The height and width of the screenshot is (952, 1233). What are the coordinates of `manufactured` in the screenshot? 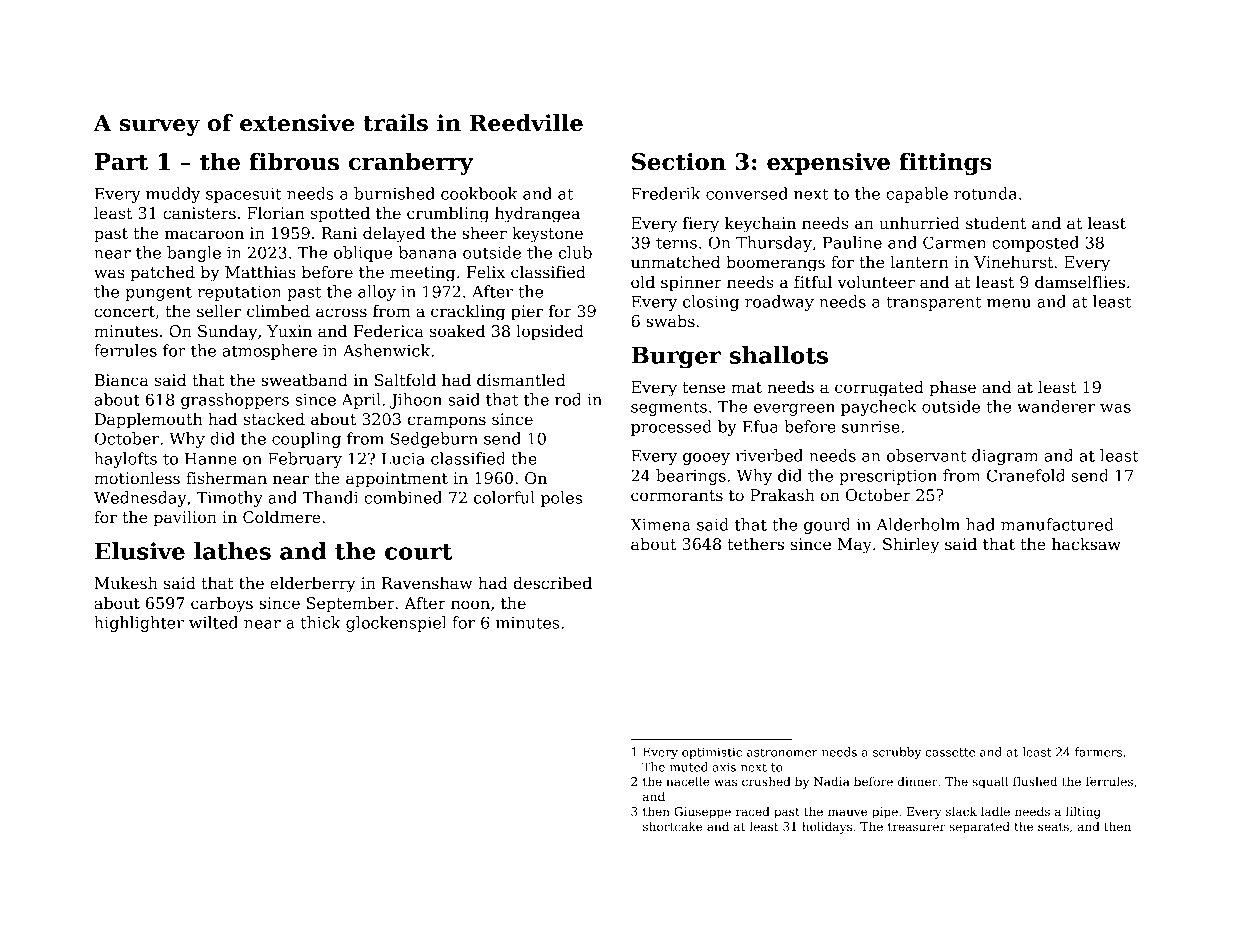 It's located at (1057, 524).
